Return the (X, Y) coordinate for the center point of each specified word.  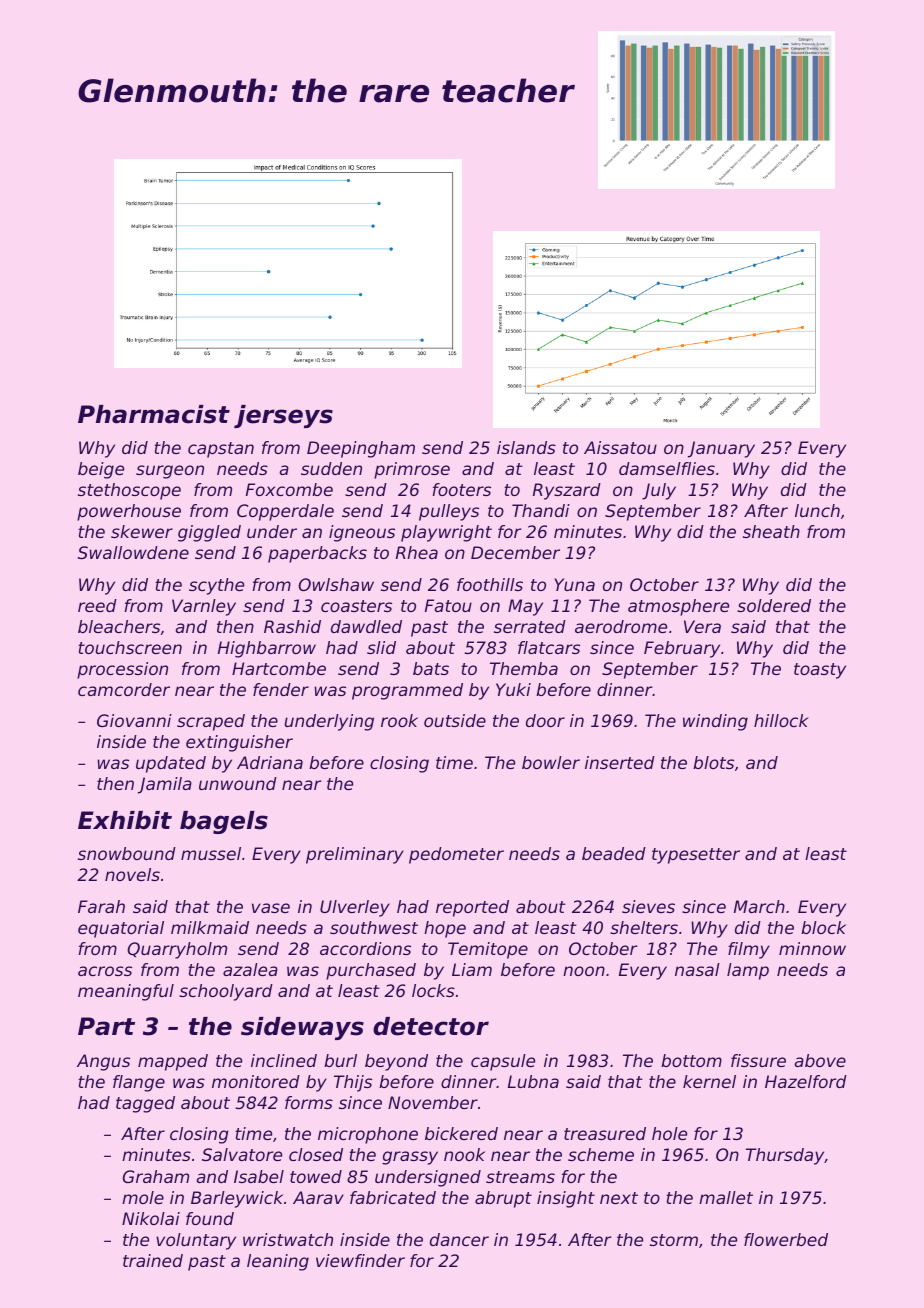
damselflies (667, 468)
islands (526, 447)
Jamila (165, 785)
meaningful (126, 992)
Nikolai (151, 1218)
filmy (749, 950)
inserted (620, 762)
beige (101, 470)
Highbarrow (267, 649)
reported (472, 908)
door (545, 720)
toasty (820, 671)
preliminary (355, 855)
